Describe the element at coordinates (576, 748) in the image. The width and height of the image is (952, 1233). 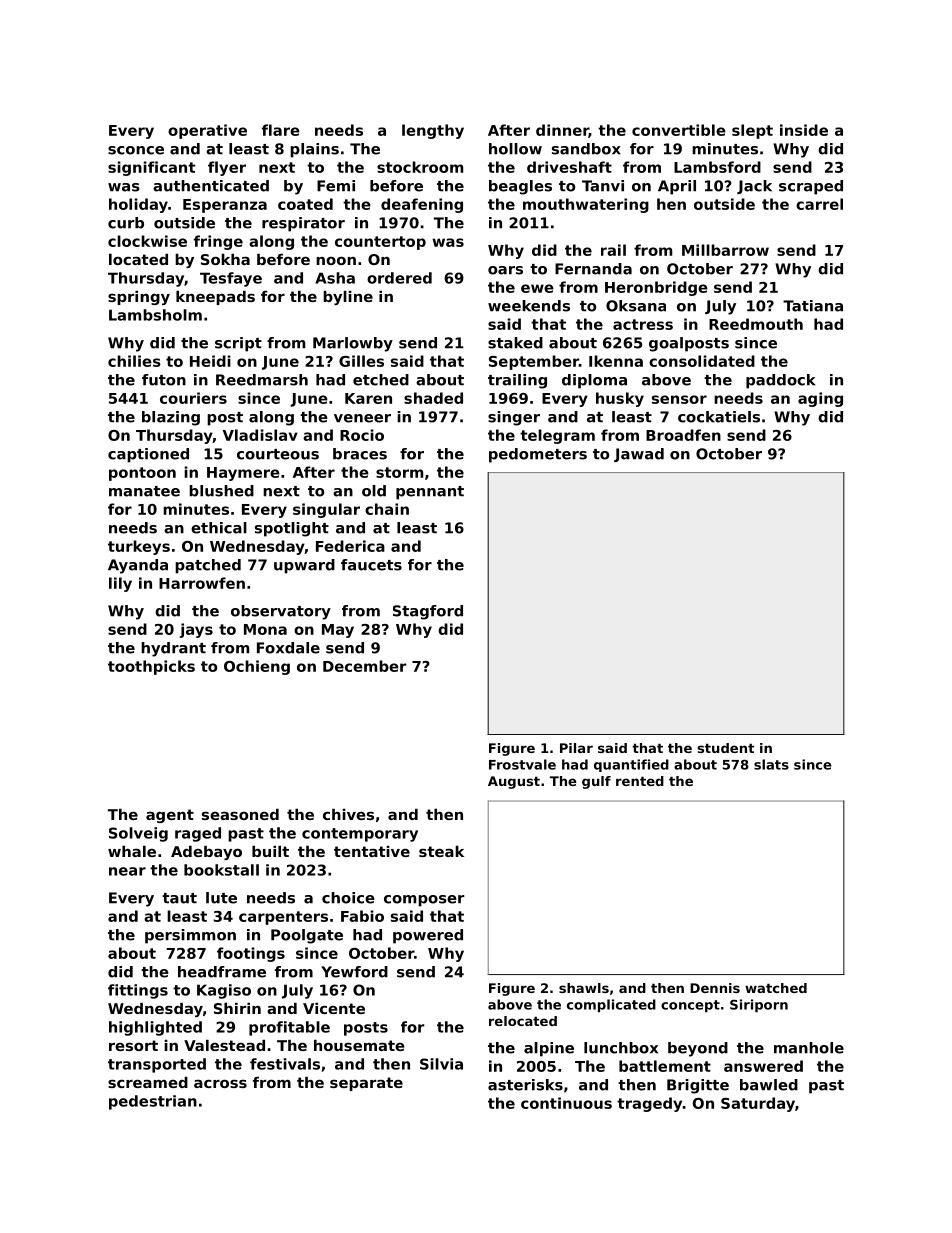
I see `Pilar` at that location.
